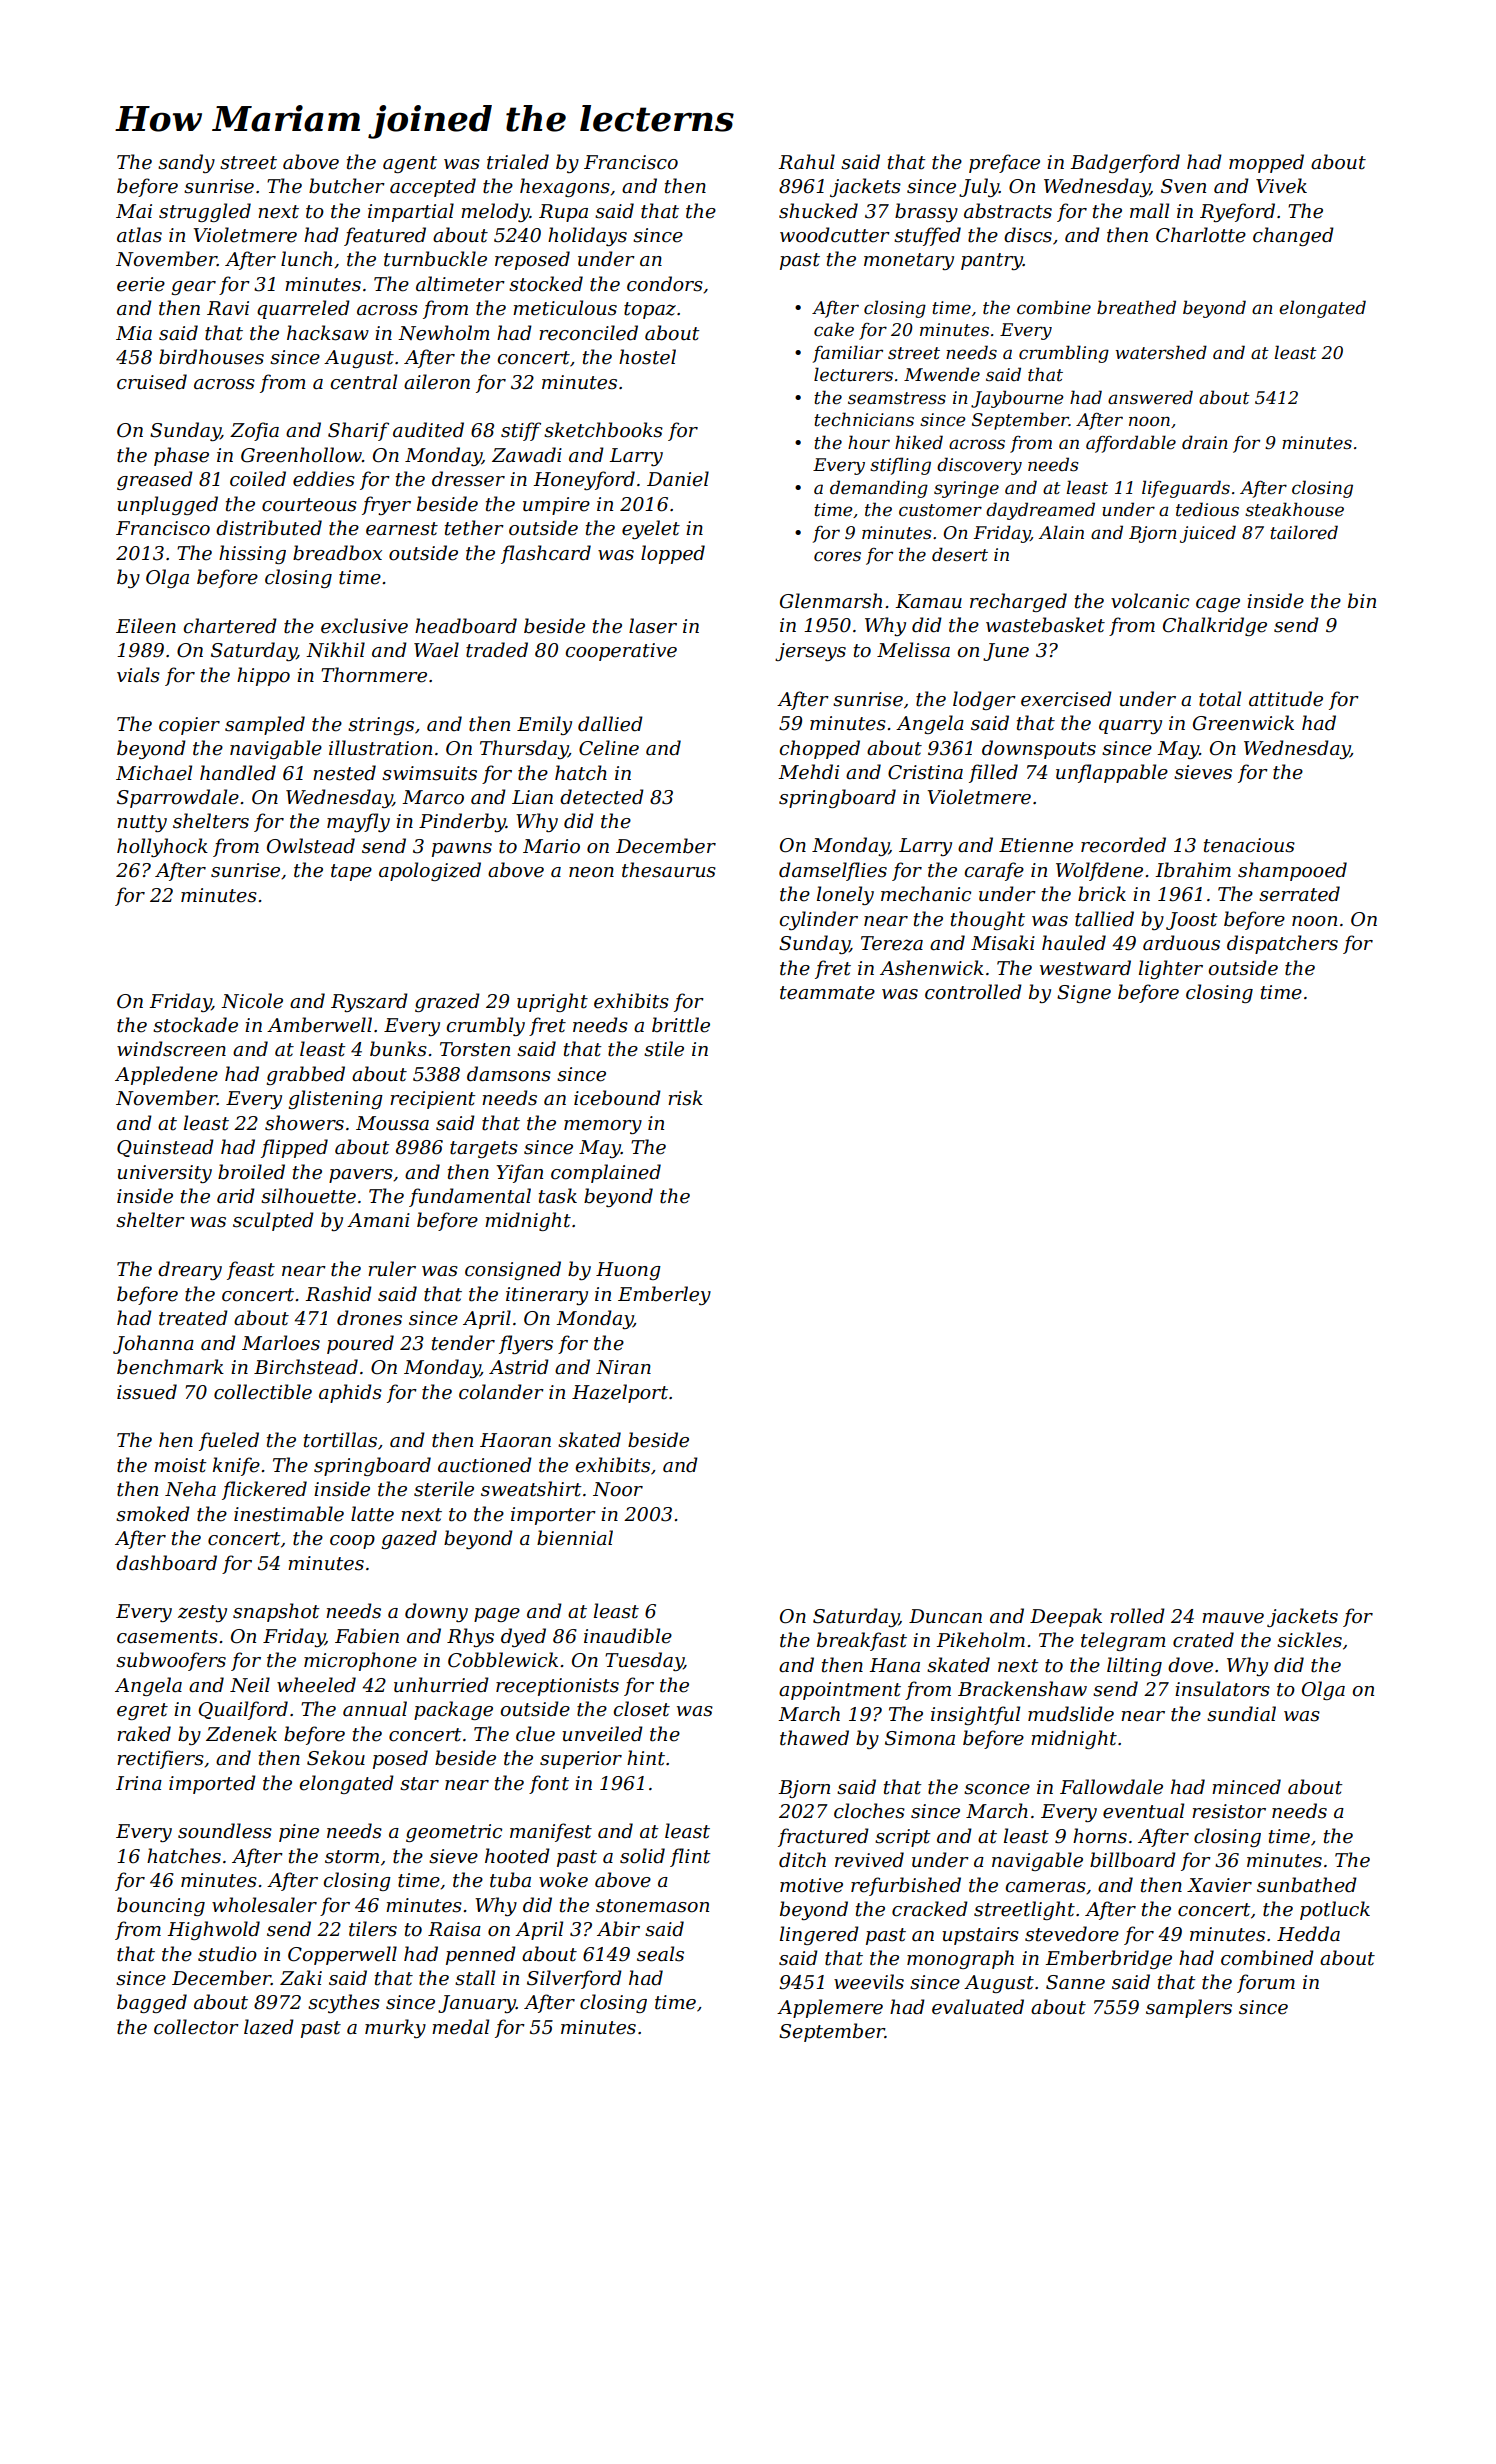 The image size is (1496, 2464). I want to click on Deepak, so click(1066, 1617).
